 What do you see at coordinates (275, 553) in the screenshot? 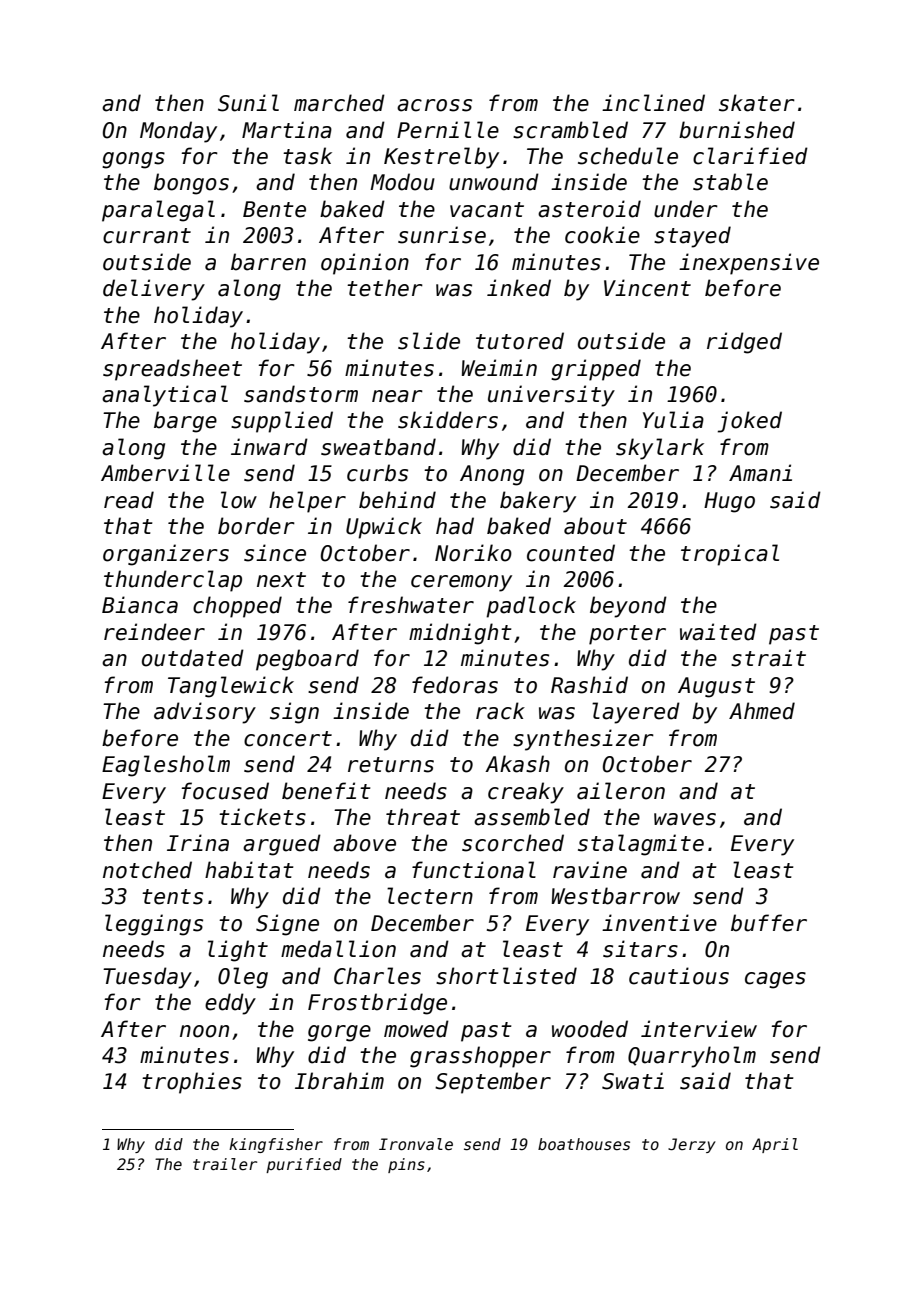
I see `since` at bounding box center [275, 553].
